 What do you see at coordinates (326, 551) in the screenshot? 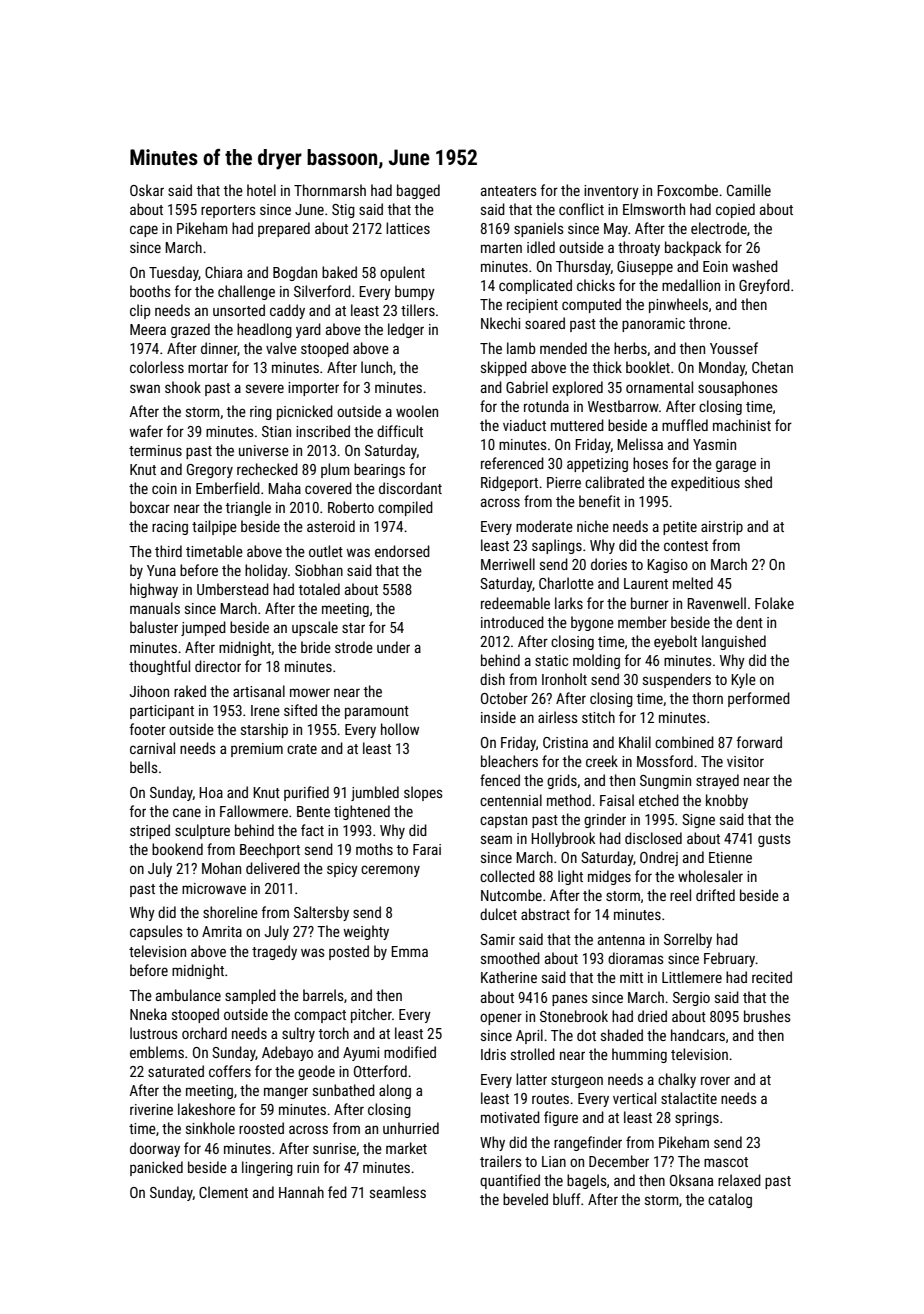
I see `outlet` at bounding box center [326, 551].
